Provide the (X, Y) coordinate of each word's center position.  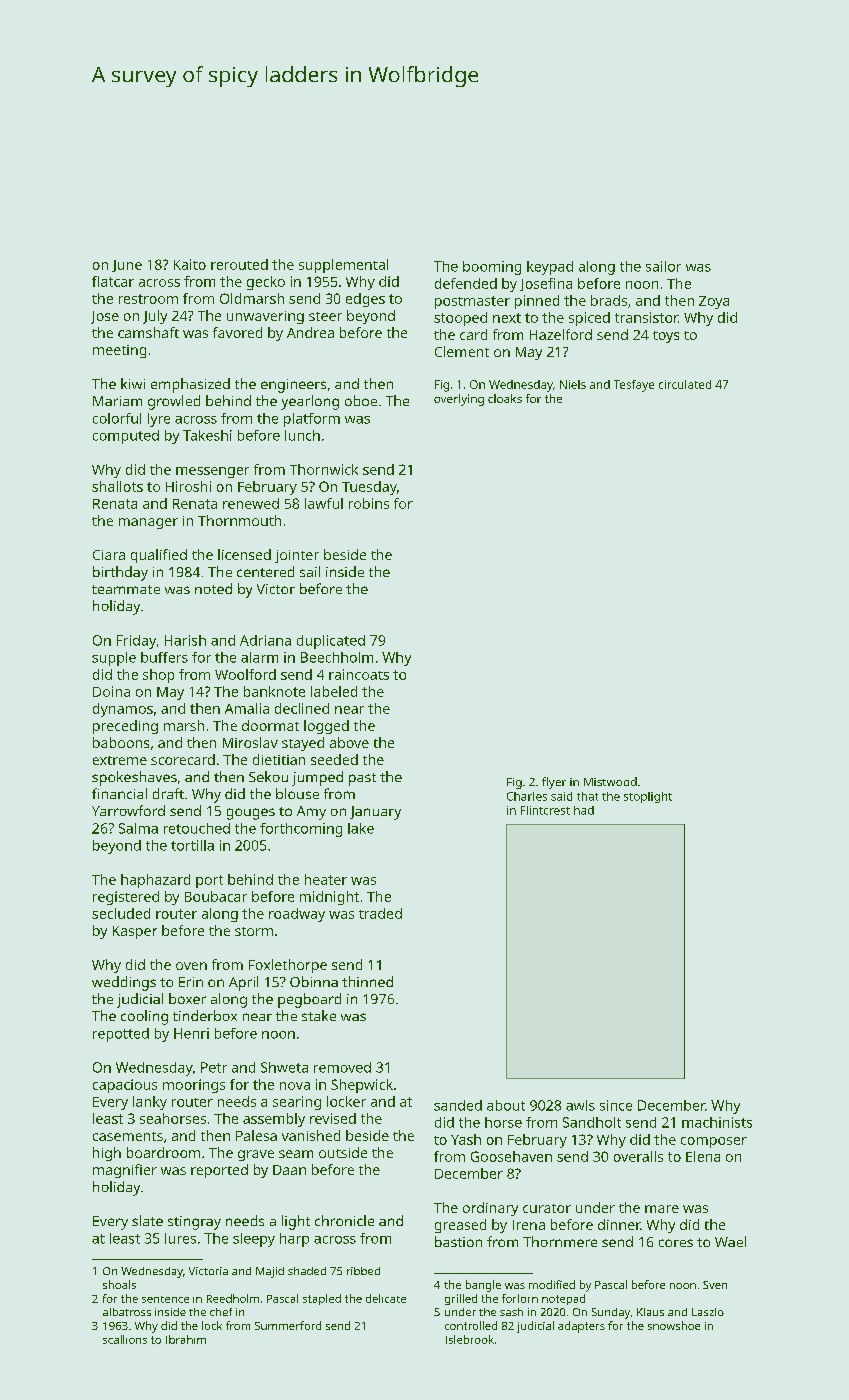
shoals (119, 1284)
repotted (121, 1035)
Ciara (109, 555)
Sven (715, 1285)
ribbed (363, 1271)
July (155, 317)
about (506, 1105)
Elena (703, 1156)
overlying (459, 400)
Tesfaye (634, 386)
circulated (685, 384)
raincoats (359, 674)
